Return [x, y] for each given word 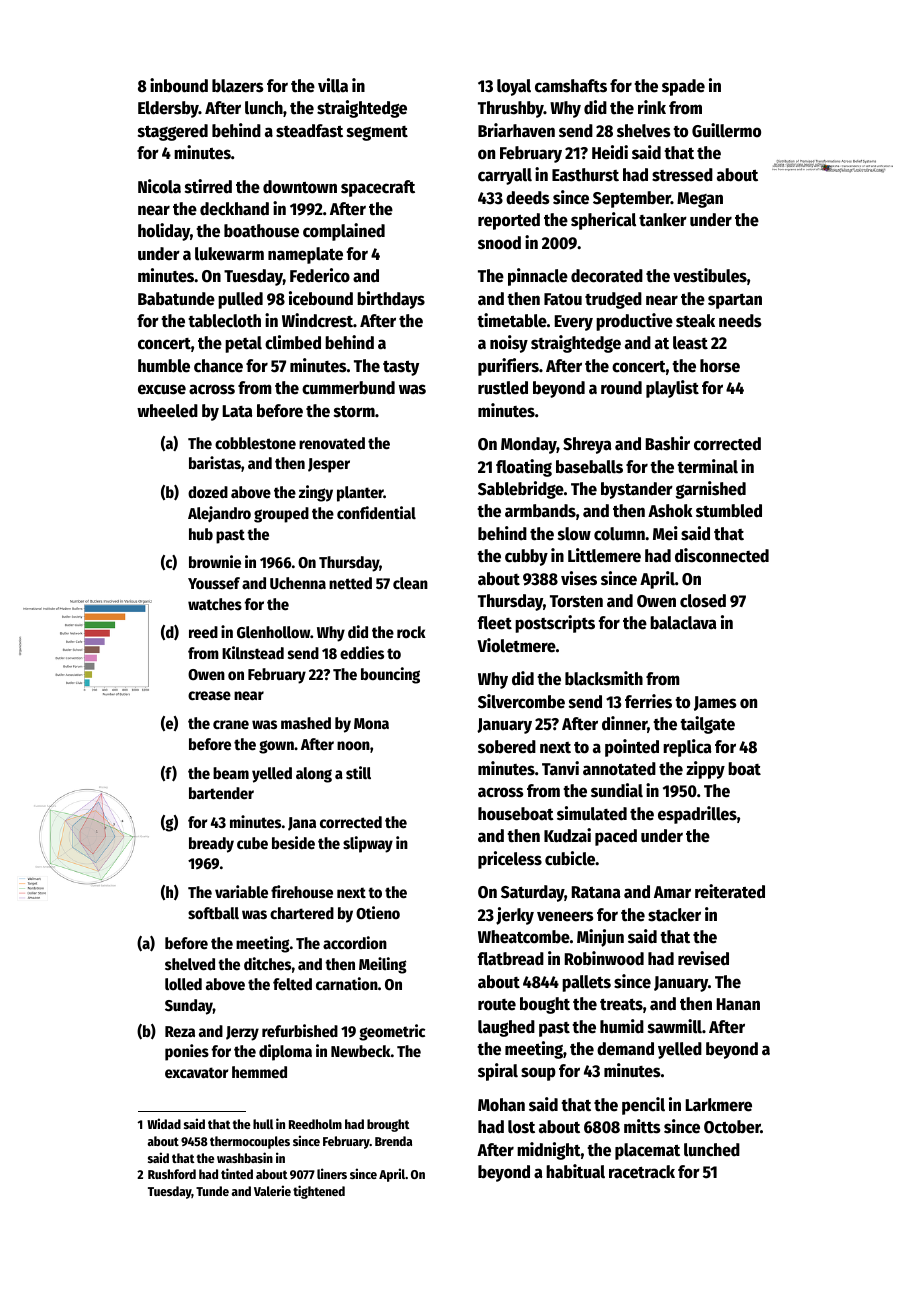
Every [574, 323]
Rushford [172, 1174]
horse [720, 366]
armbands [540, 511]
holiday [164, 232]
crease [209, 696]
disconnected [722, 555]
